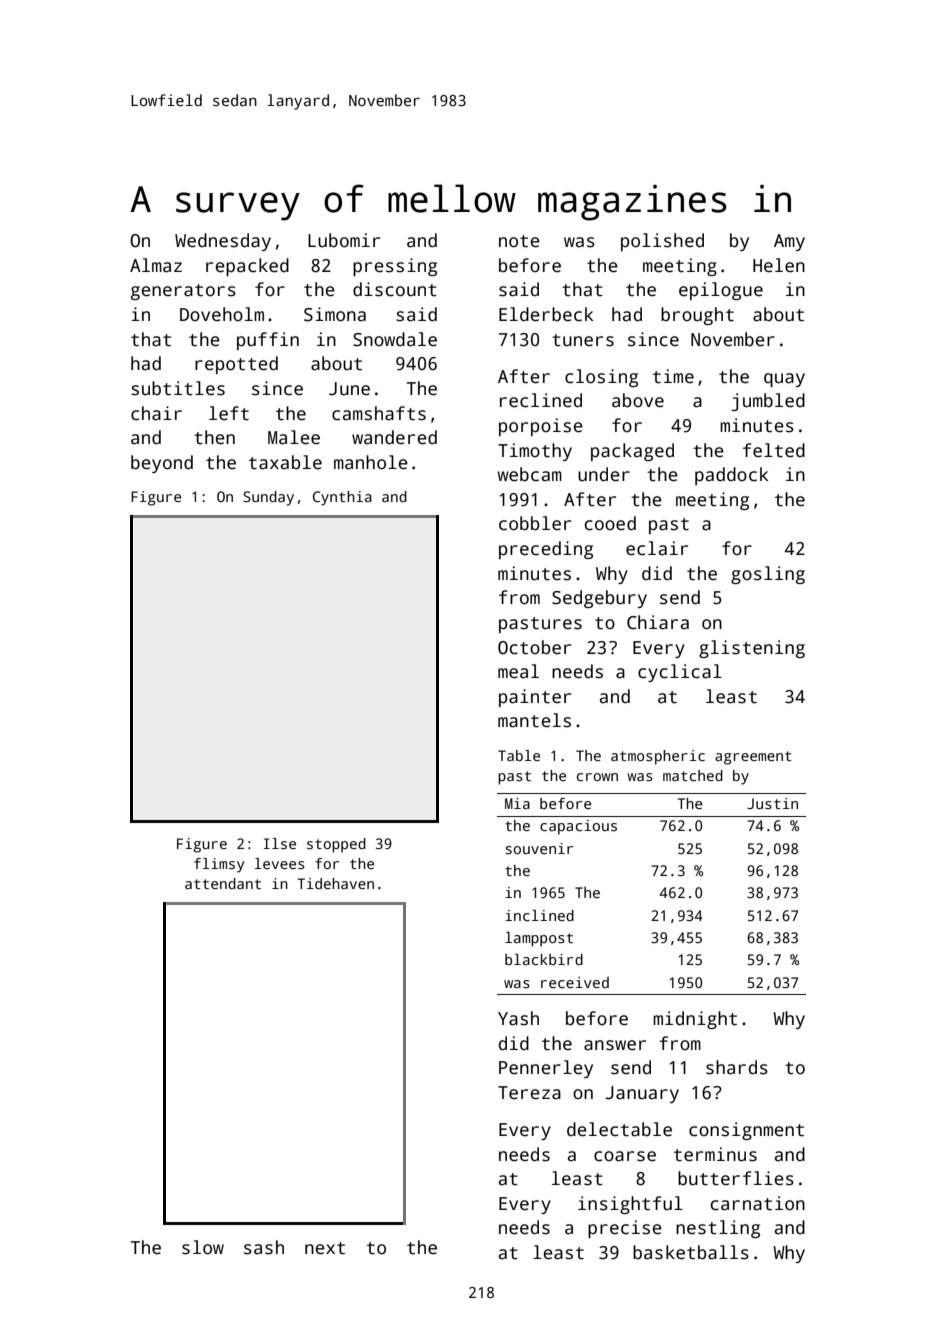 The image size is (936, 1328). Describe the element at coordinates (546, 314) in the image. I see `Elderbeck` at that location.
